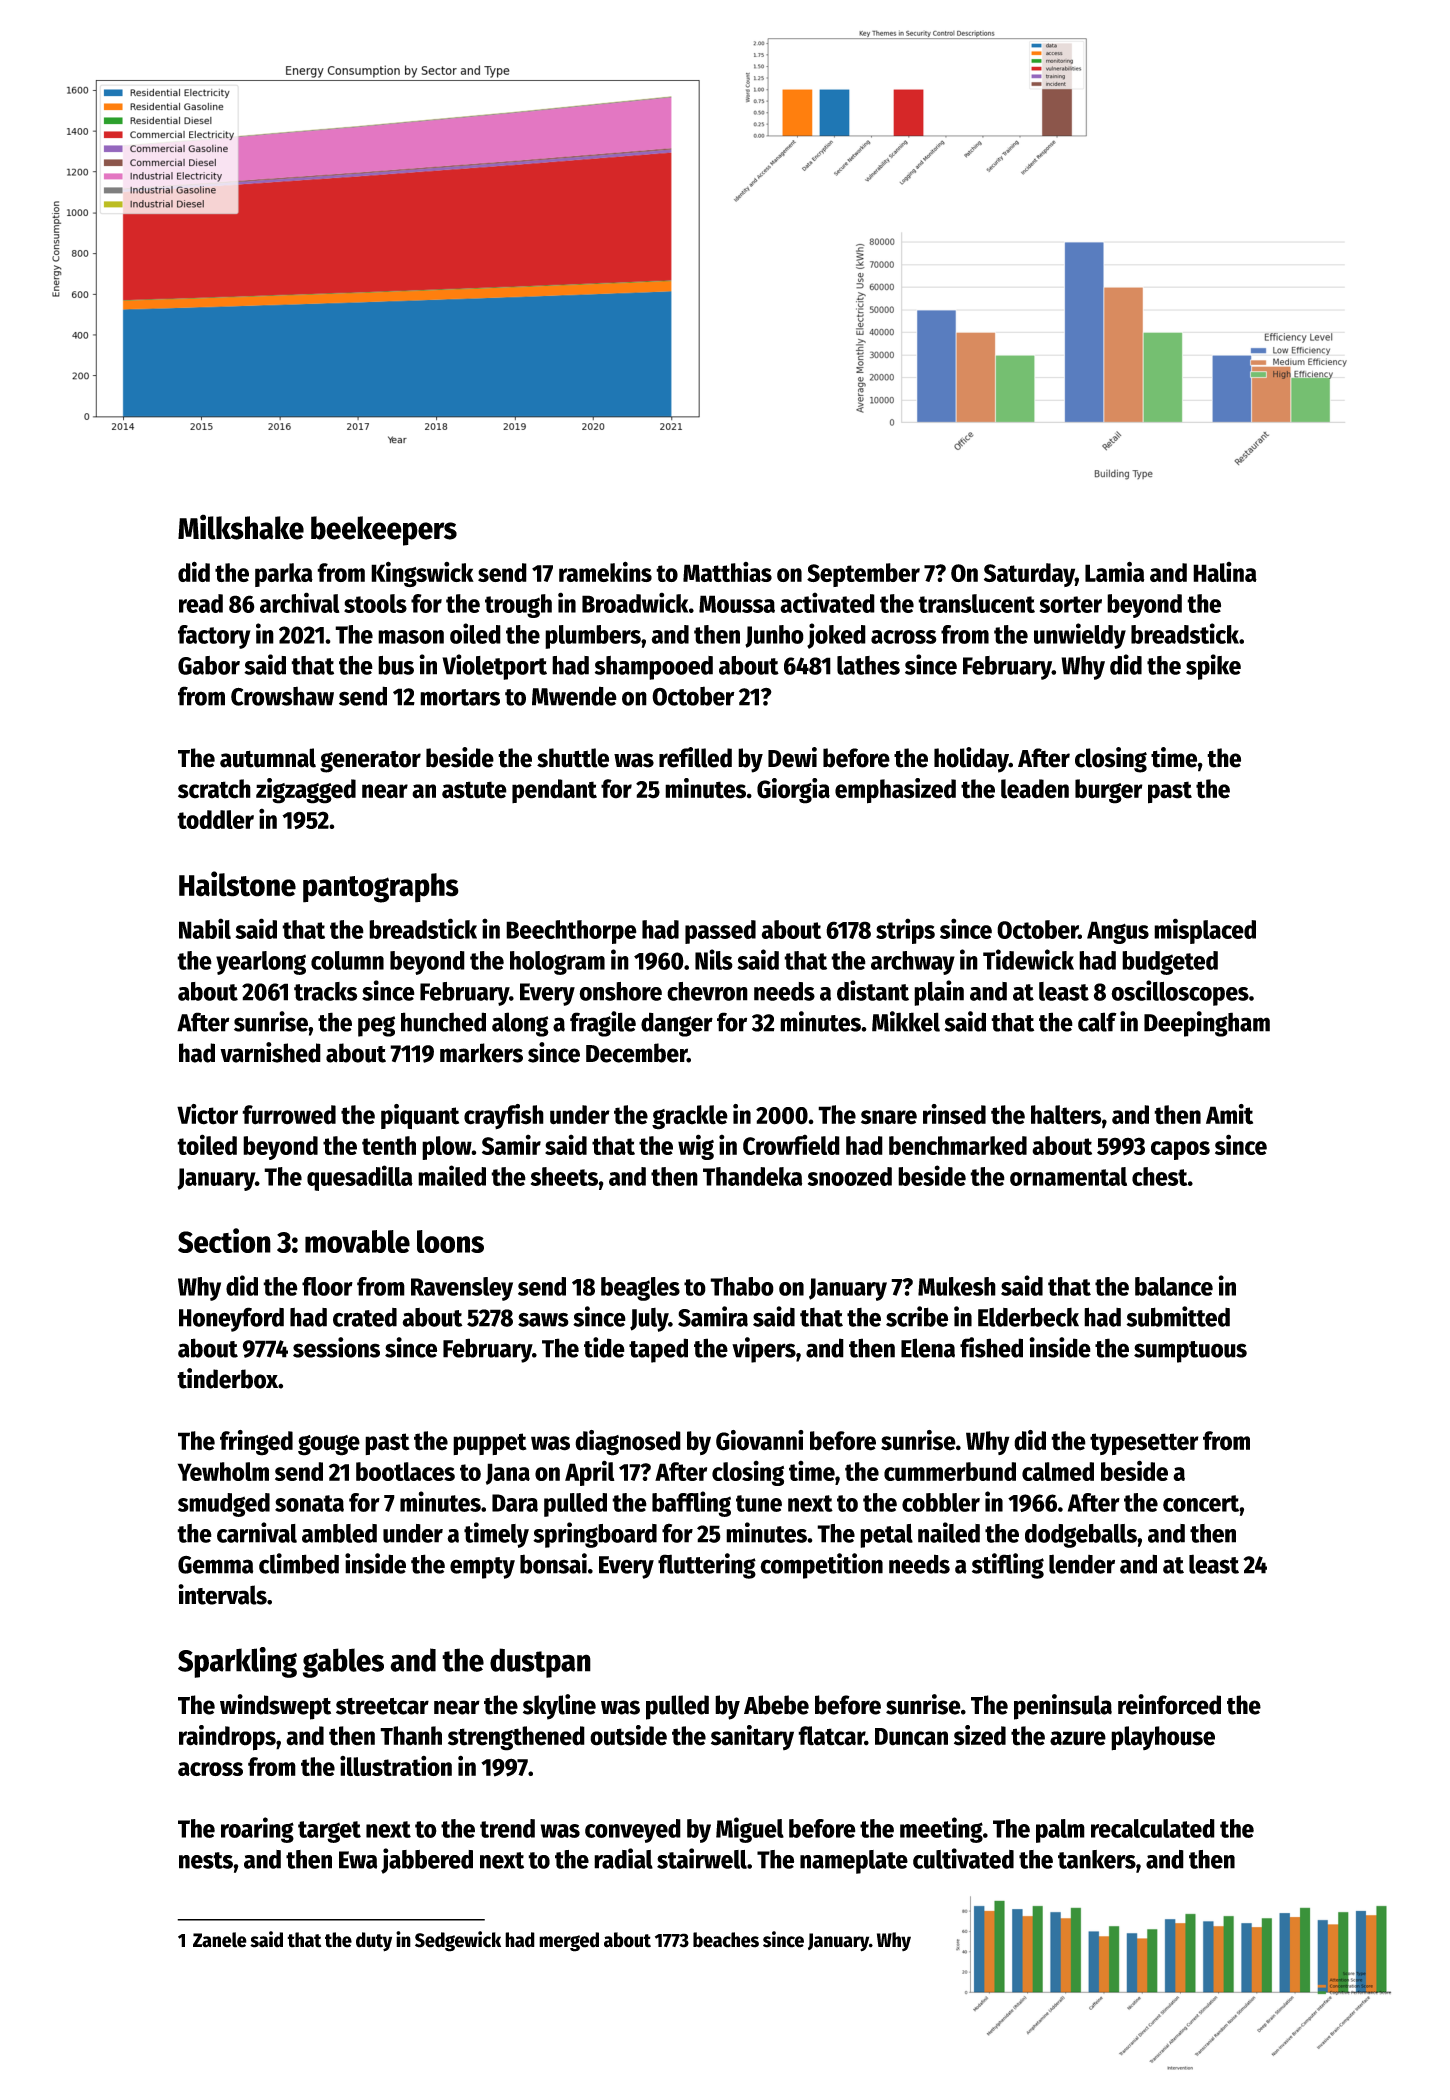 The width and height of the screenshot is (1450, 2100). What do you see at coordinates (206, 1860) in the screenshot?
I see `nests` at bounding box center [206, 1860].
